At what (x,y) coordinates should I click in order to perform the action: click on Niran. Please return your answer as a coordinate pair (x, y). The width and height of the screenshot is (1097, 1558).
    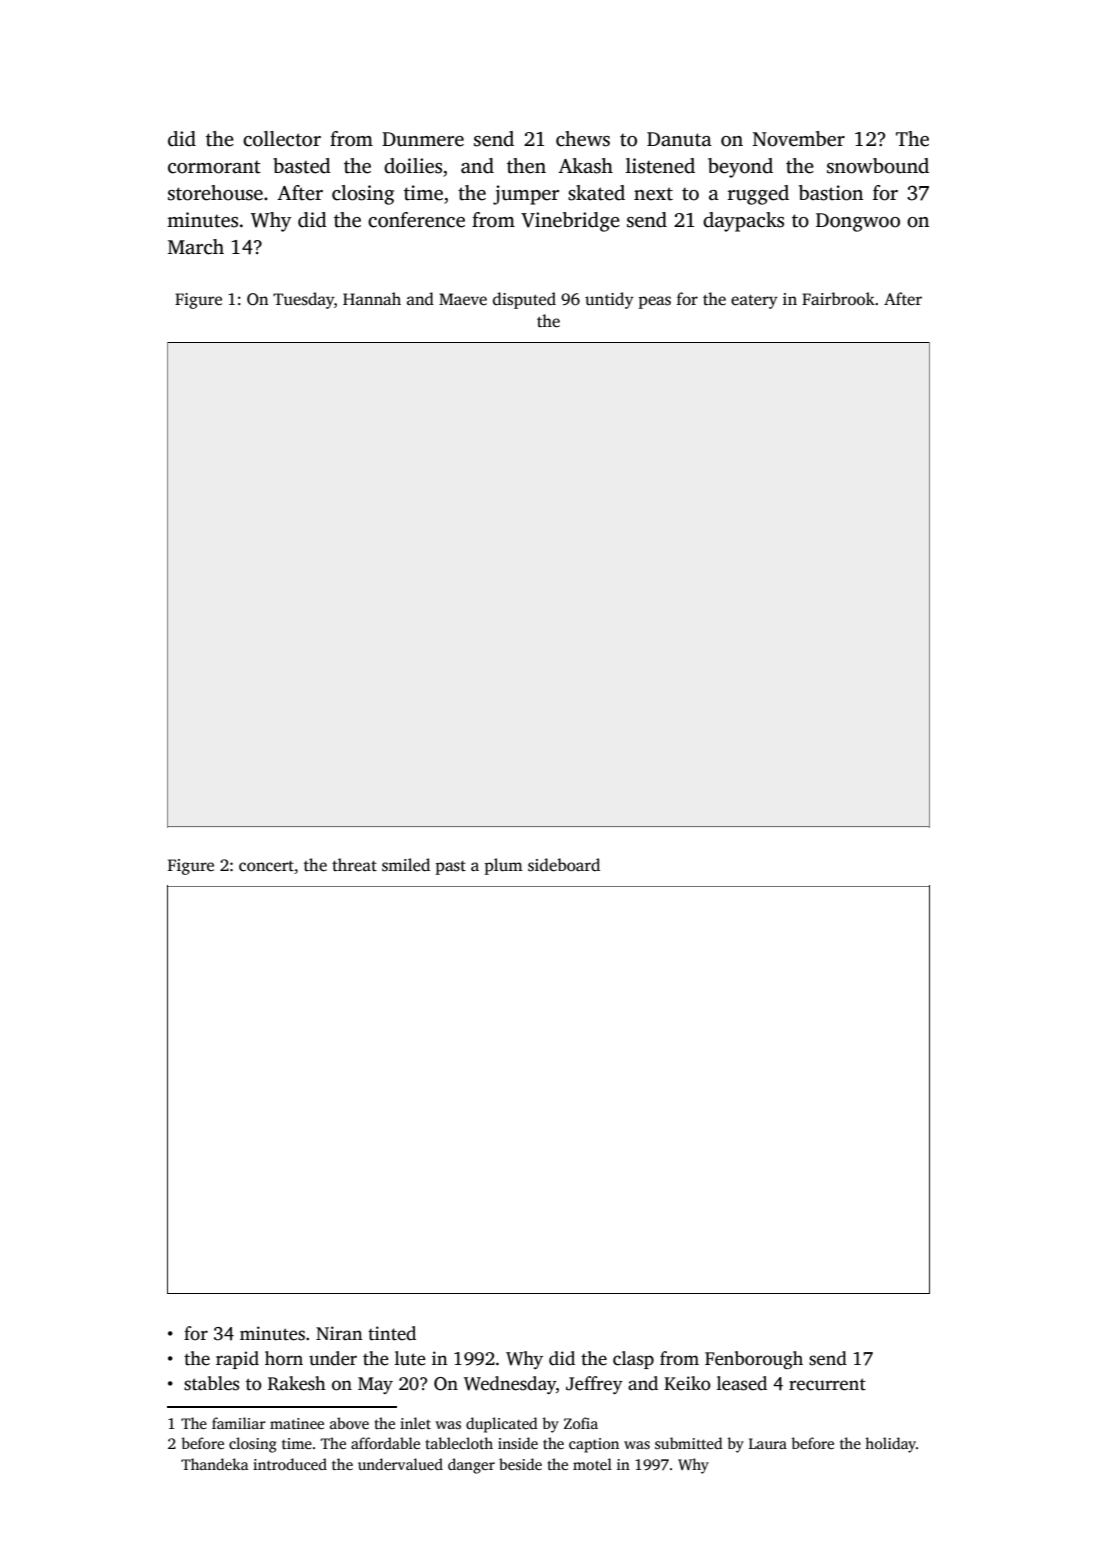
    Looking at the image, I should click on (339, 1333).
